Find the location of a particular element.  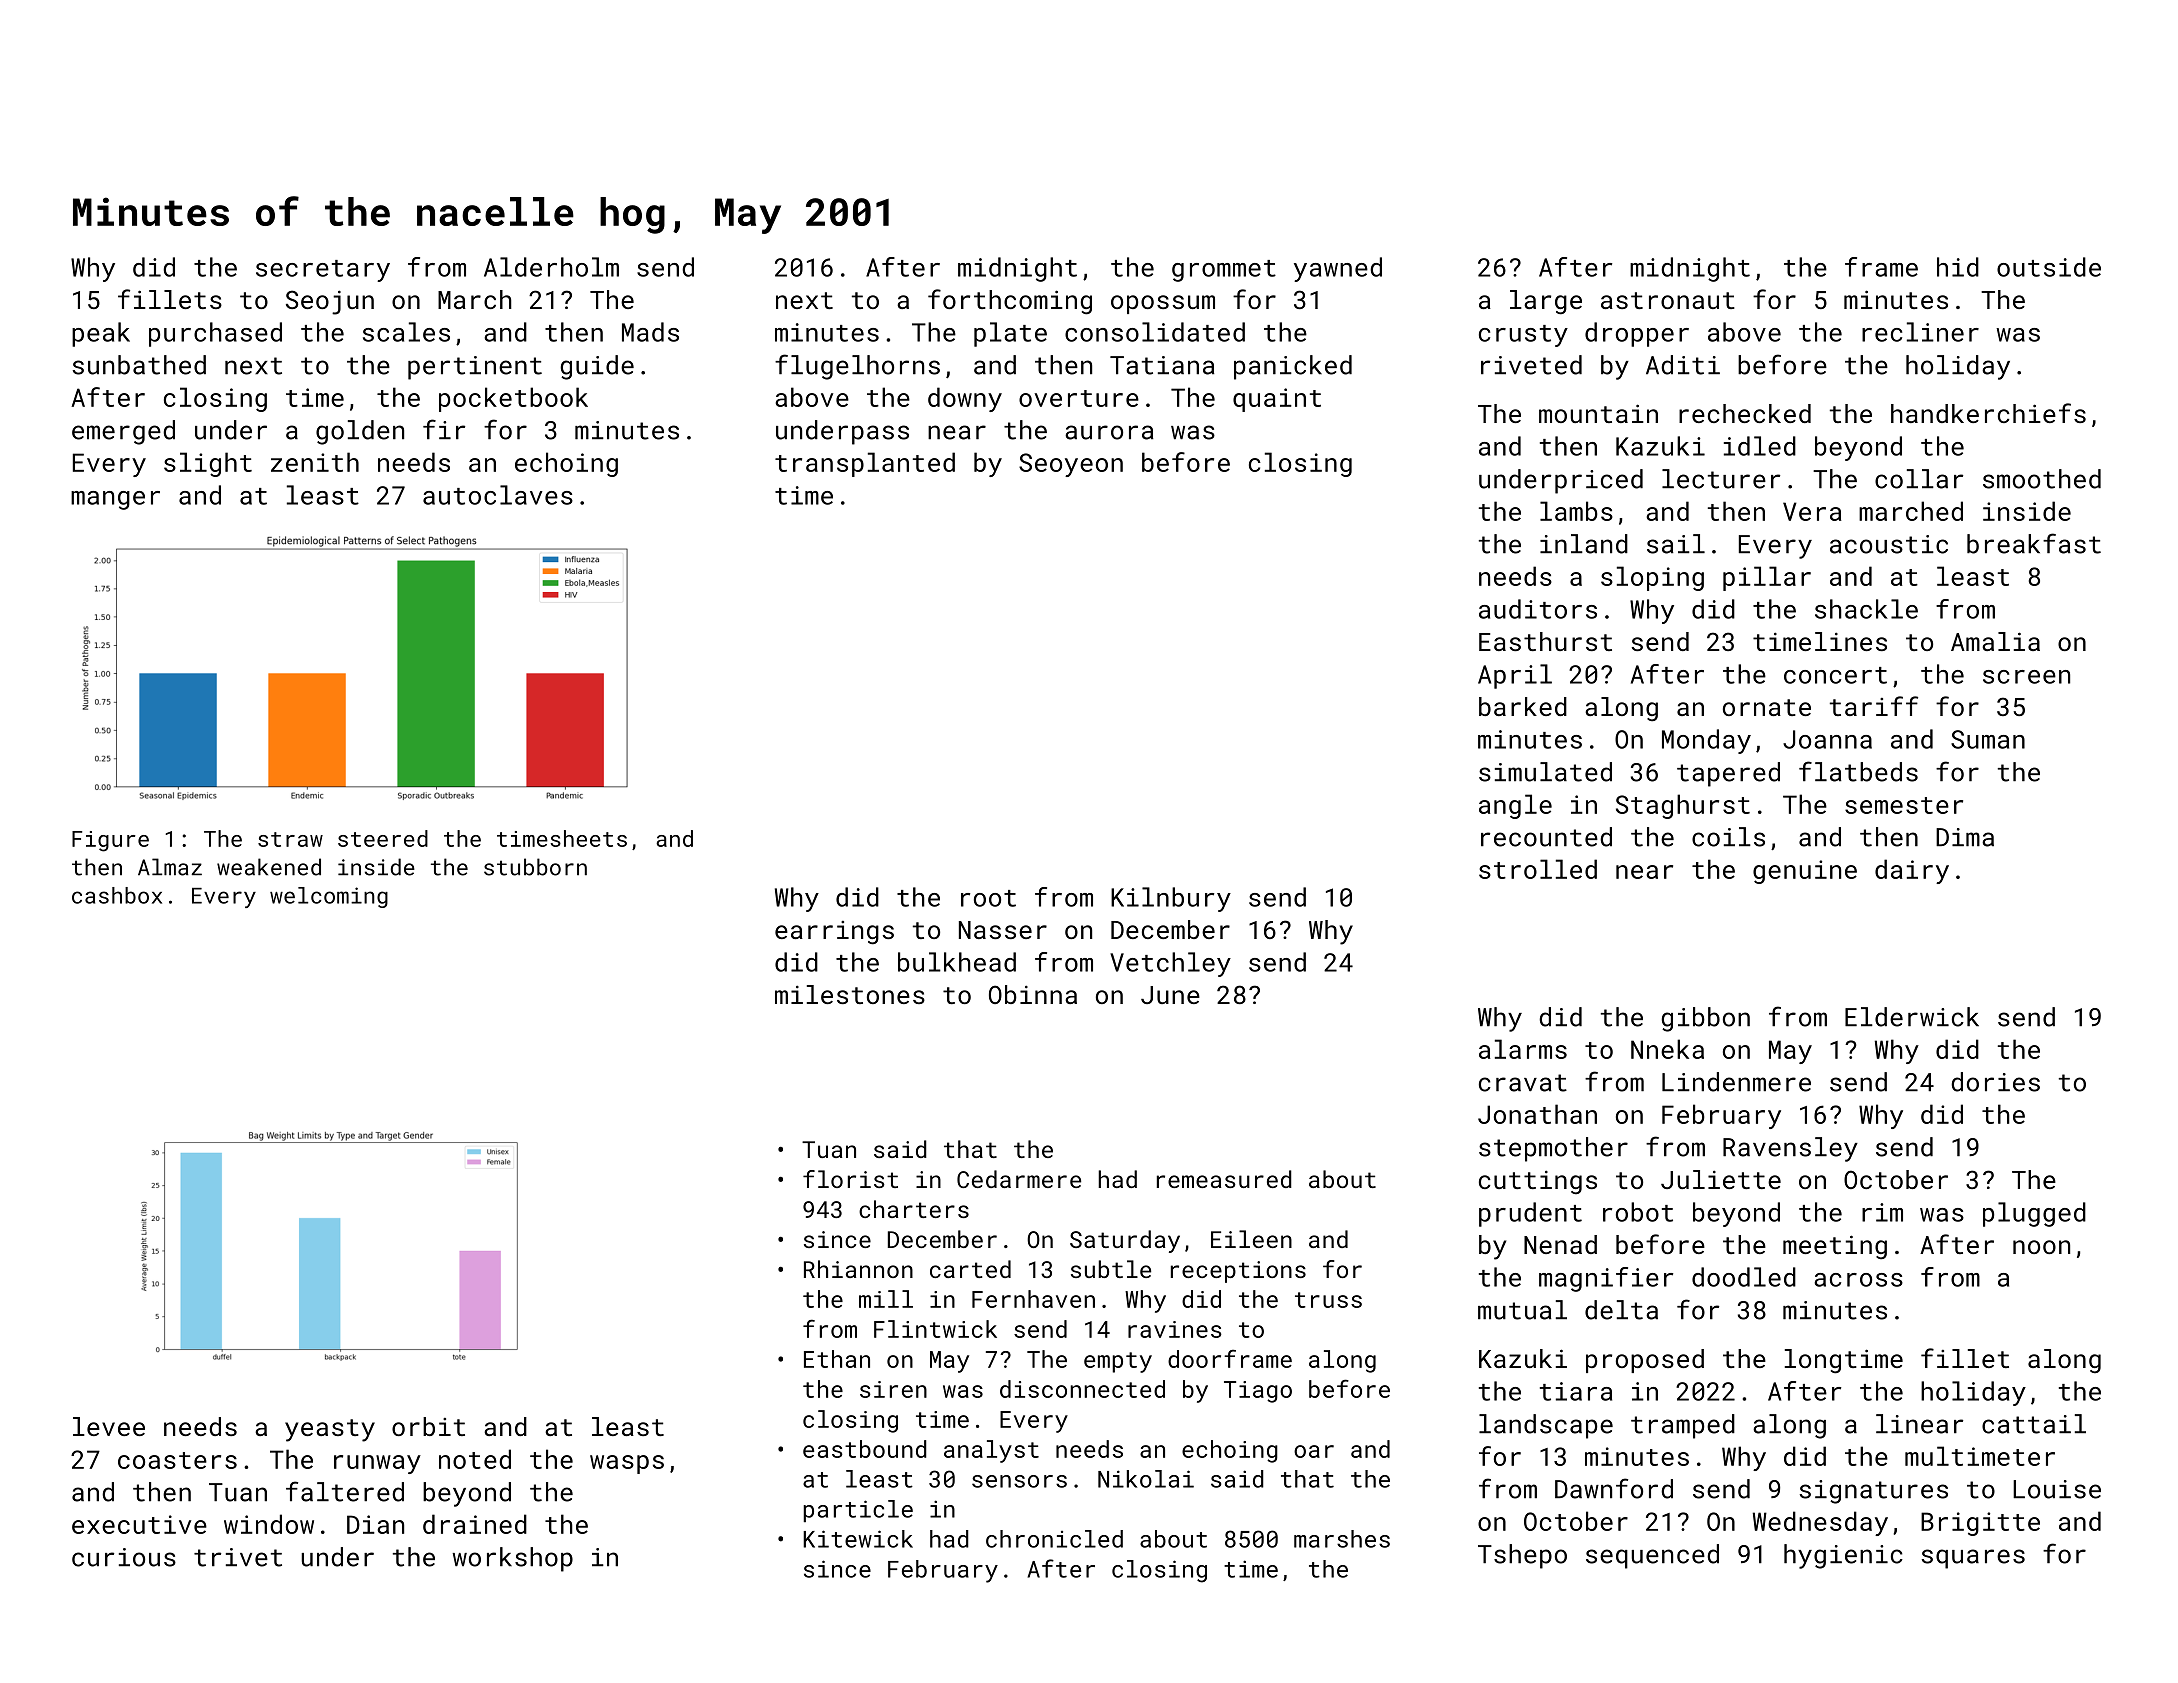

Alderholm is located at coordinates (551, 267).
